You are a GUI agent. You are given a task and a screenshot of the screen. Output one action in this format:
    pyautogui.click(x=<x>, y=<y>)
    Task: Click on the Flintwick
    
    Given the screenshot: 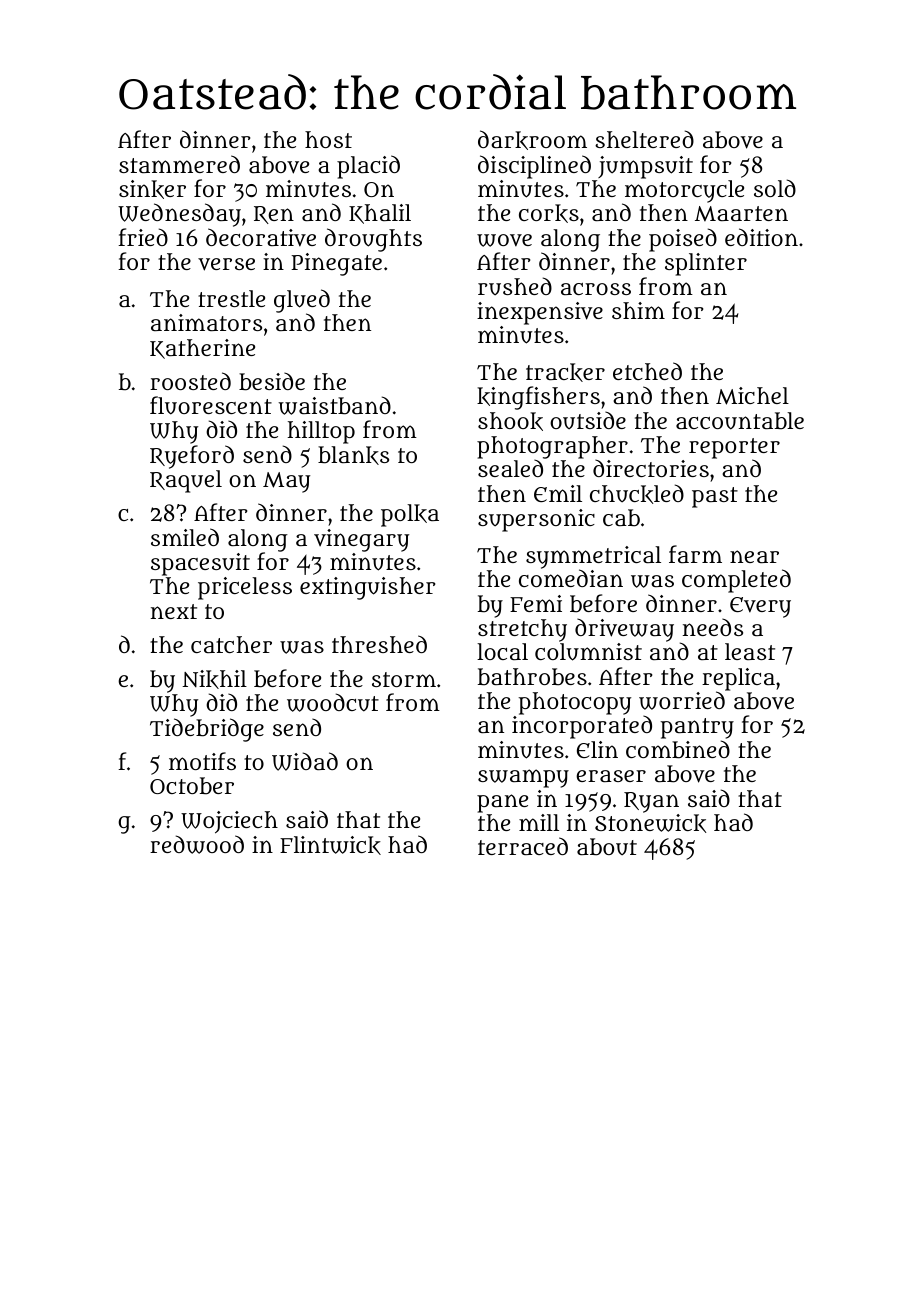 What is the action you would take?
    pyautogui.click(x=330, y=845)
